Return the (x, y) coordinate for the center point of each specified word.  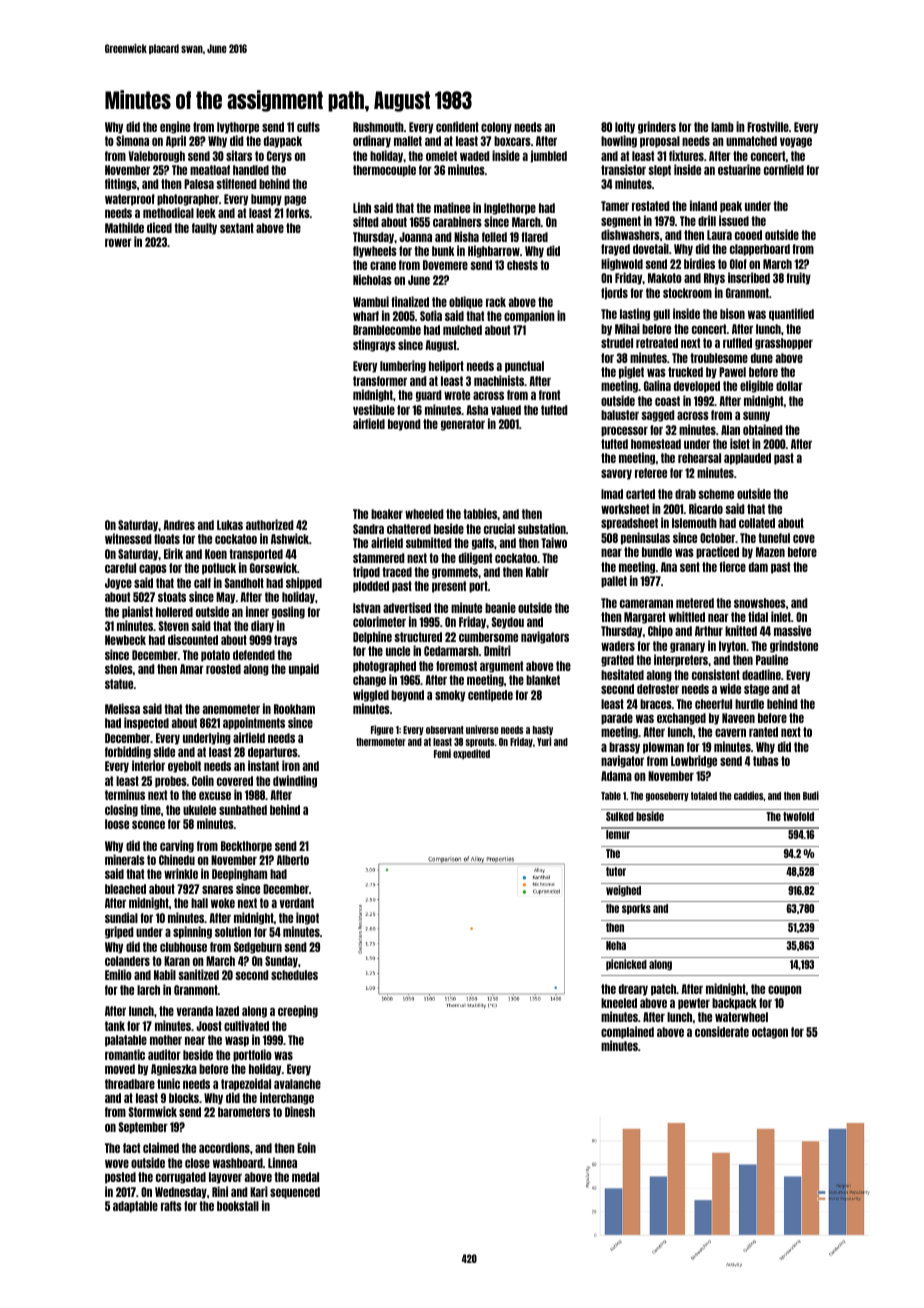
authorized (270, 524)
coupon (785, 990)
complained (627, 1032)
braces (656, 704)
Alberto (293, 860)
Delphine (372, 637)
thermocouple (384, 171)
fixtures (686, 155)
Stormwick (152, 1111)
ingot (307, 918)
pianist (137, 612)
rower (118, 242)
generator (463, 425)
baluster (620, 415)
